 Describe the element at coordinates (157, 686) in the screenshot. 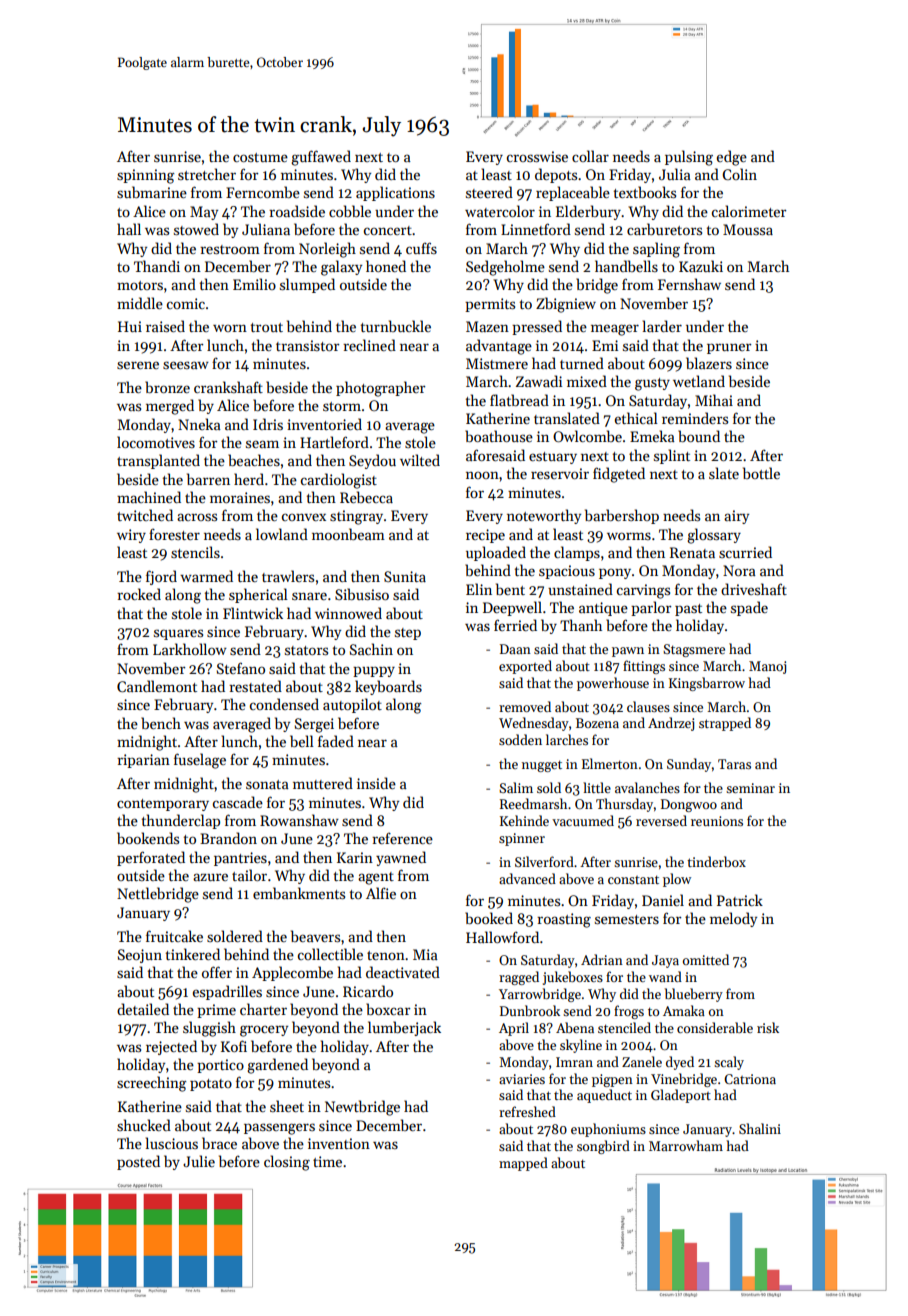

I see `Candlemont` at that location.
